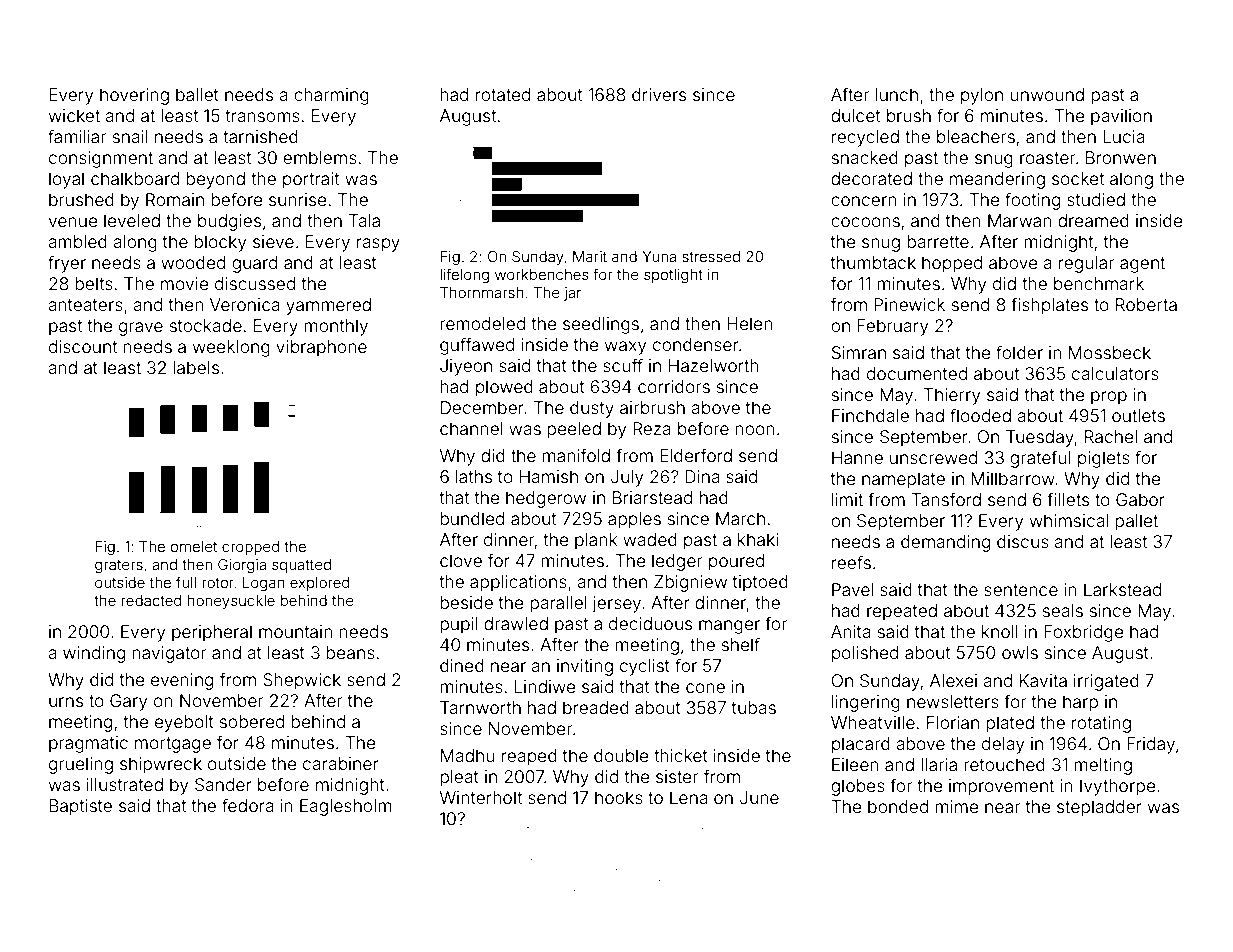  Describe the element at coordinates (1121, 157) in the screenshot. I see `Bronwen` at that location.
